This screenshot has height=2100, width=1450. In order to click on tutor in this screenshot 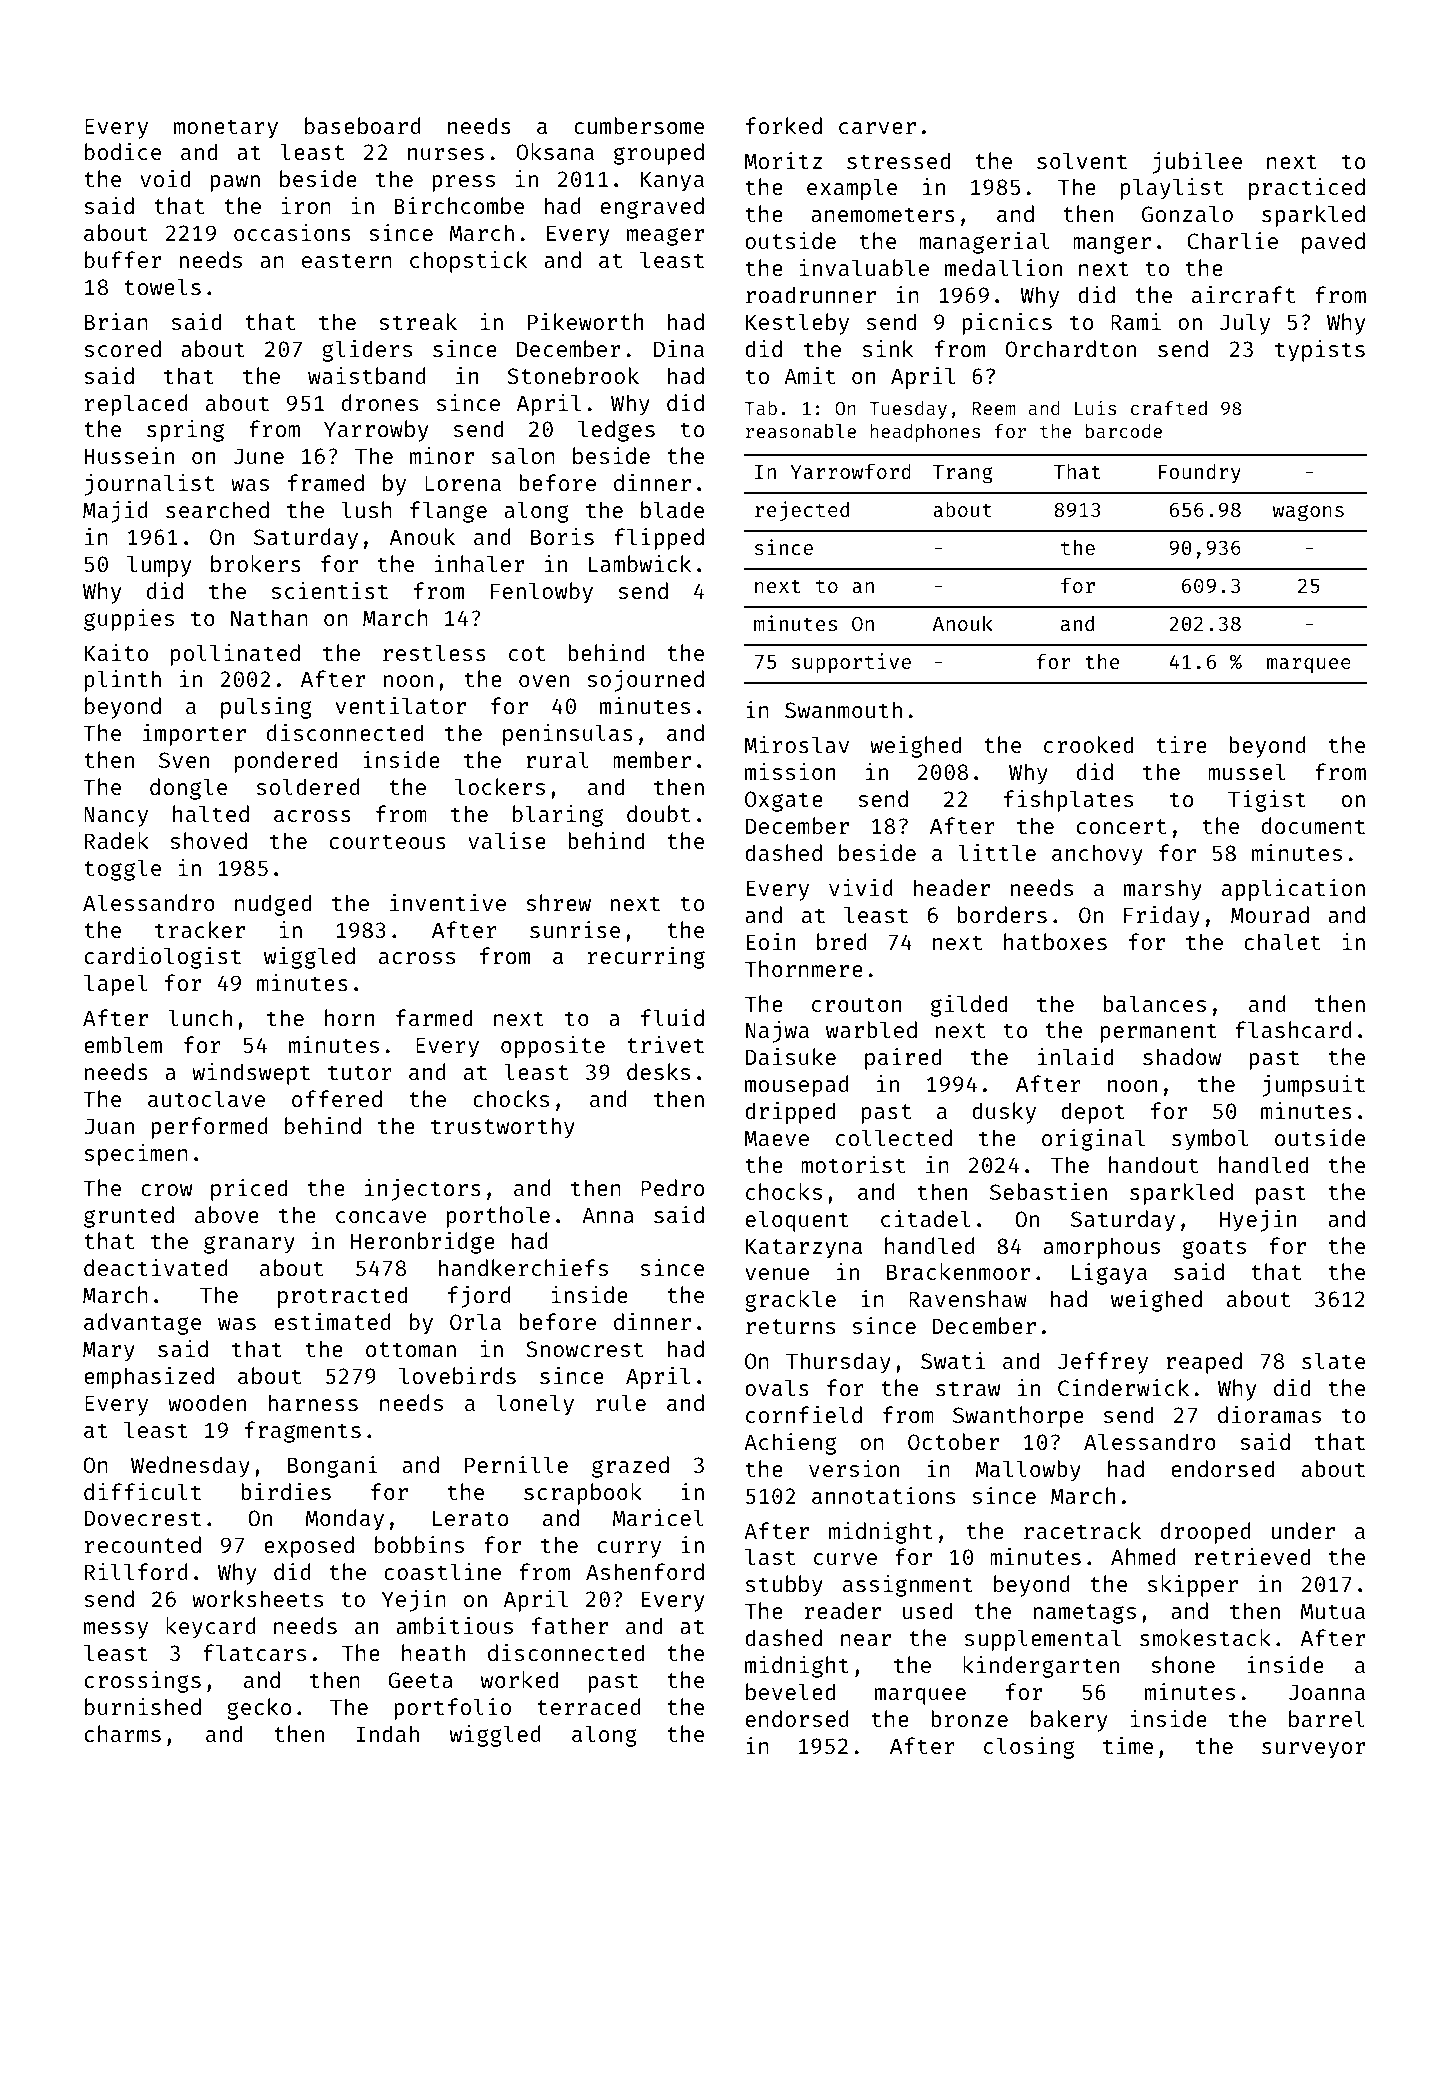, I will do `click(360, 1072)`.
